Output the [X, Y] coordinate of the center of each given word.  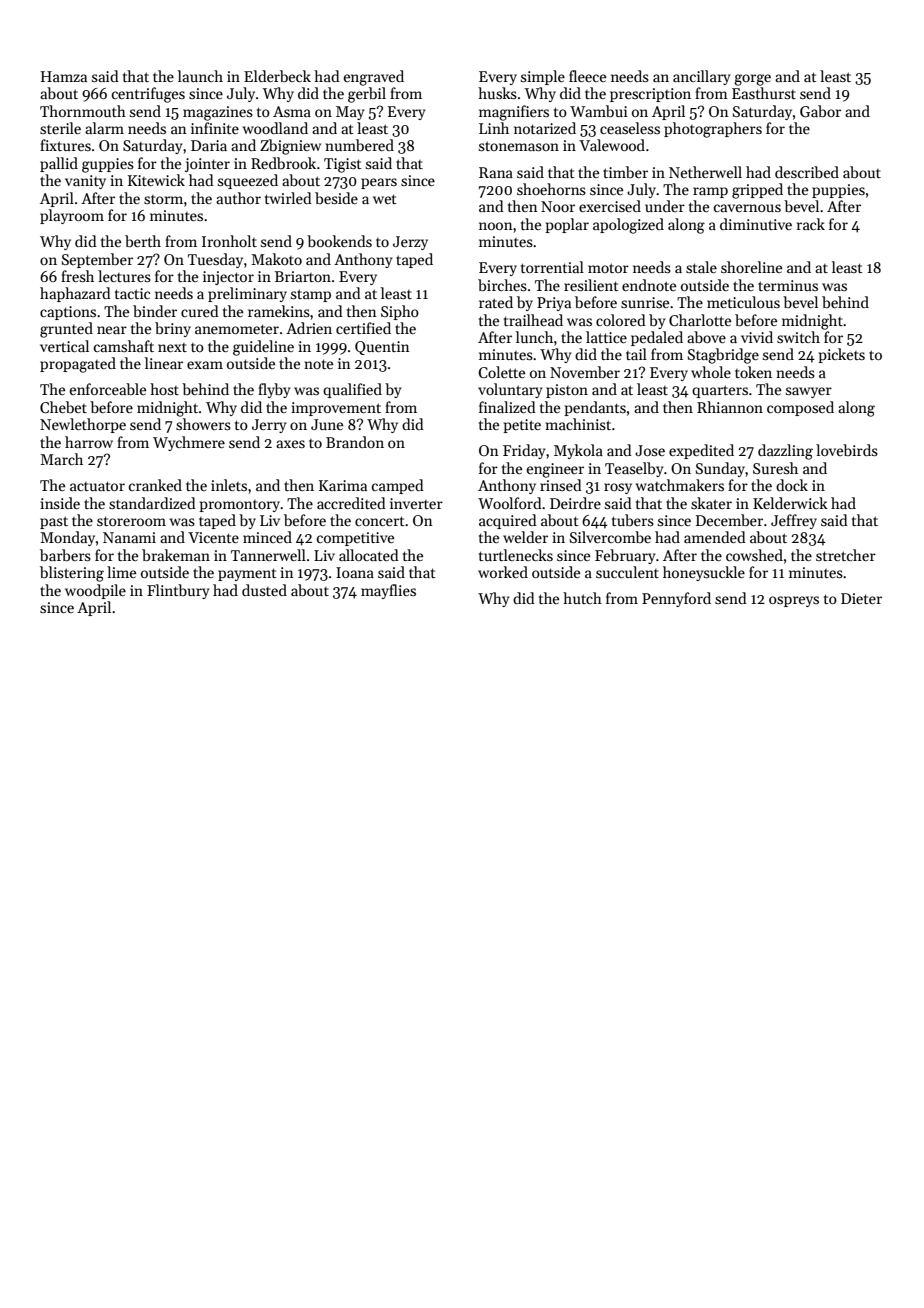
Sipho [400, 312]
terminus [788, 285]
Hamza [64, 76]
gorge [752, 80]
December [729, 520]
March [61, 459]
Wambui [599, 111]
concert [380, 521]
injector [228, 278]
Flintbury [178, 591]
